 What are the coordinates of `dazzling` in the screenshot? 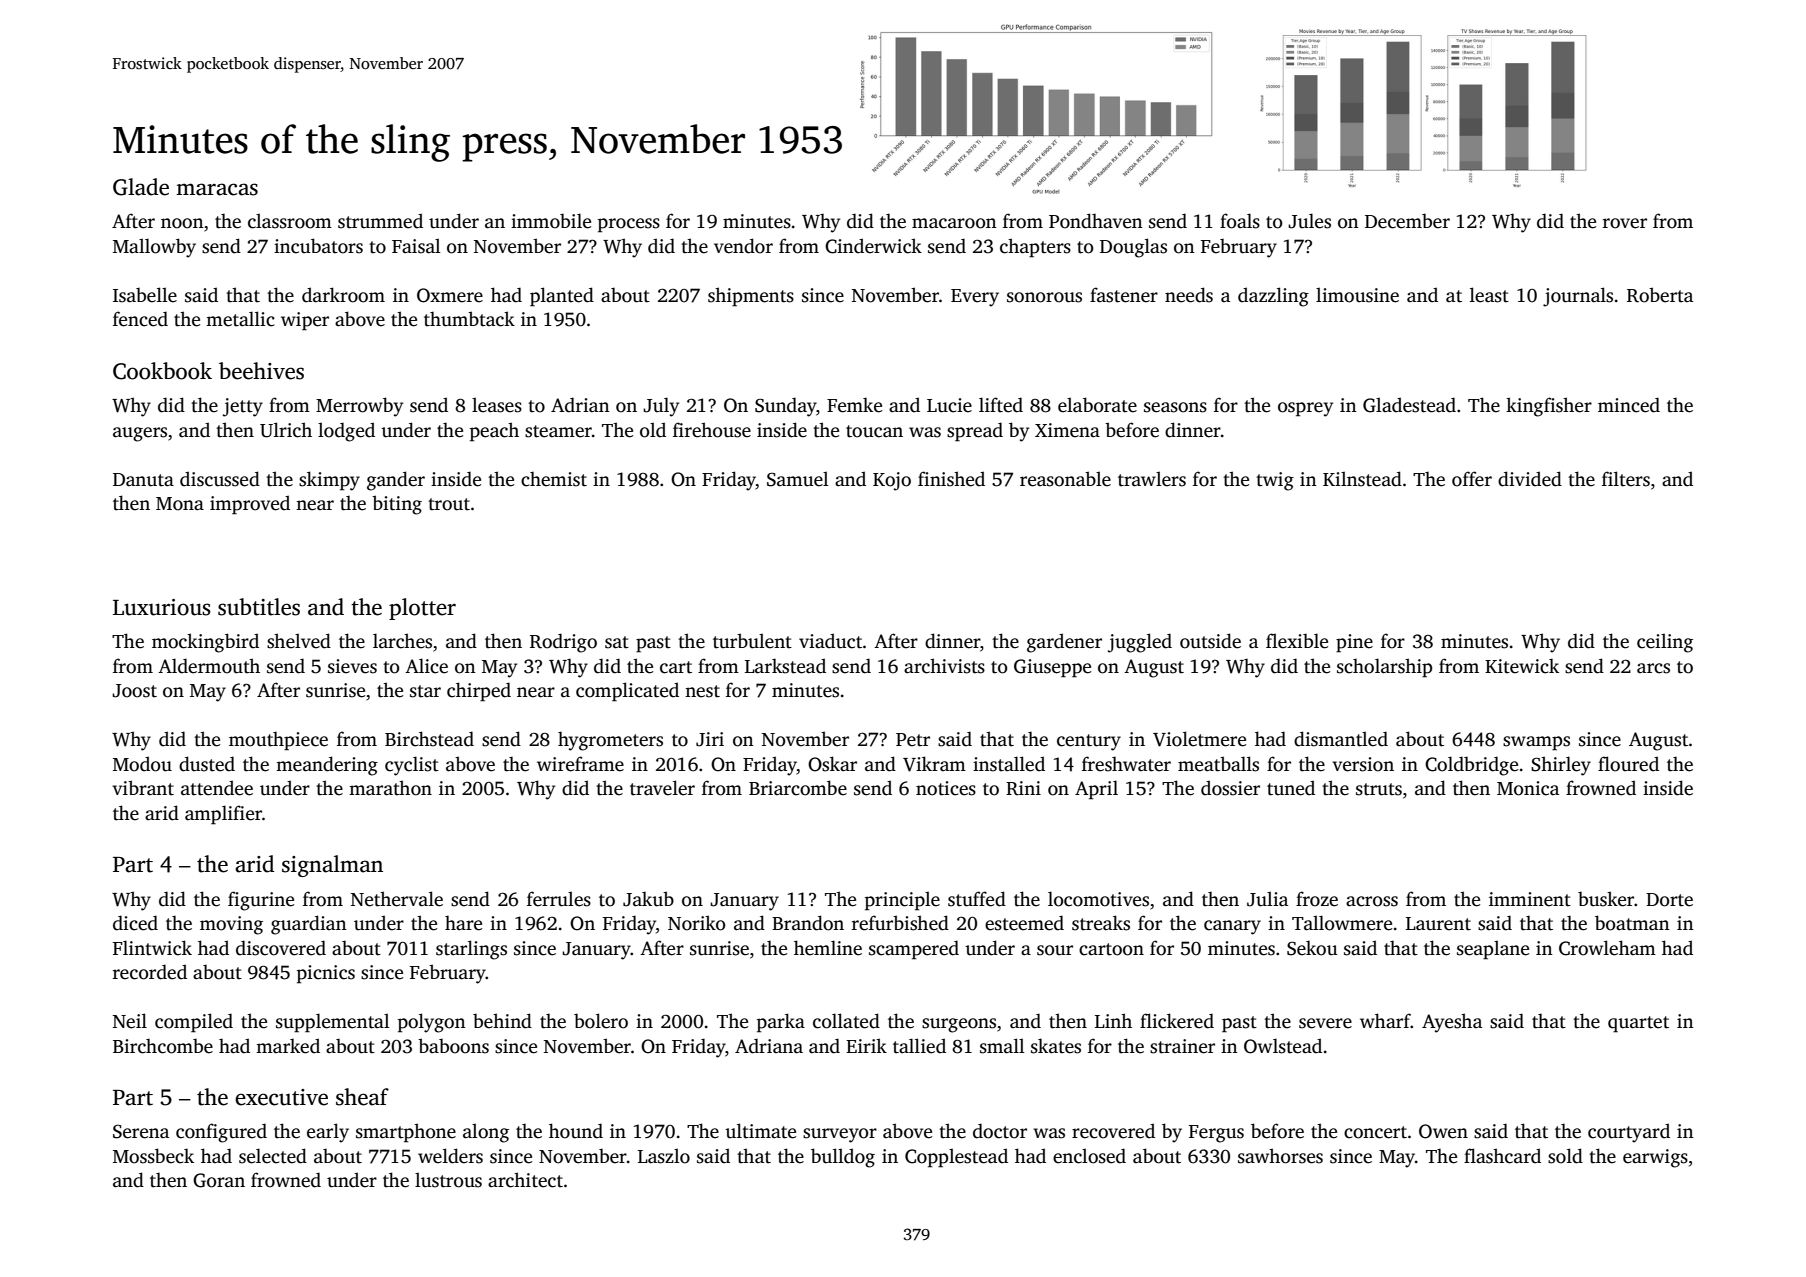 It's located at (1273, 297).
